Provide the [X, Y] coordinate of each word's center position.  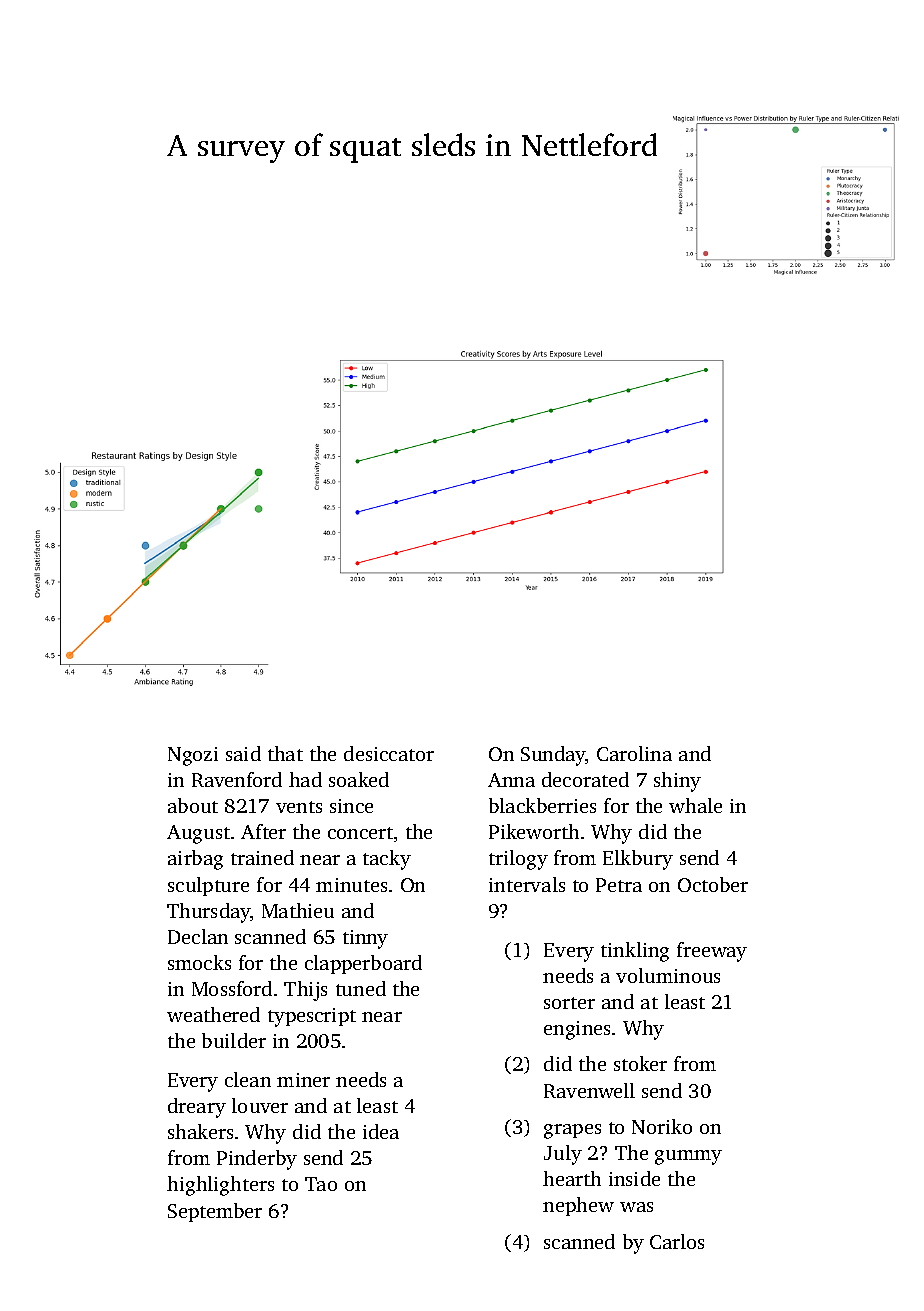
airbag [195, 860]
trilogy [518, 860]
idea [381, 1131]
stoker [640, 1063]
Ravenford [237, 779]
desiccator [389, 753]
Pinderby [257, 1160]
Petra [619, 885]
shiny [677, 782]
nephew [578, 1206]
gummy [688, 1157]
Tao [321, 1184]
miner [303, 1080]
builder [234, 1040]
